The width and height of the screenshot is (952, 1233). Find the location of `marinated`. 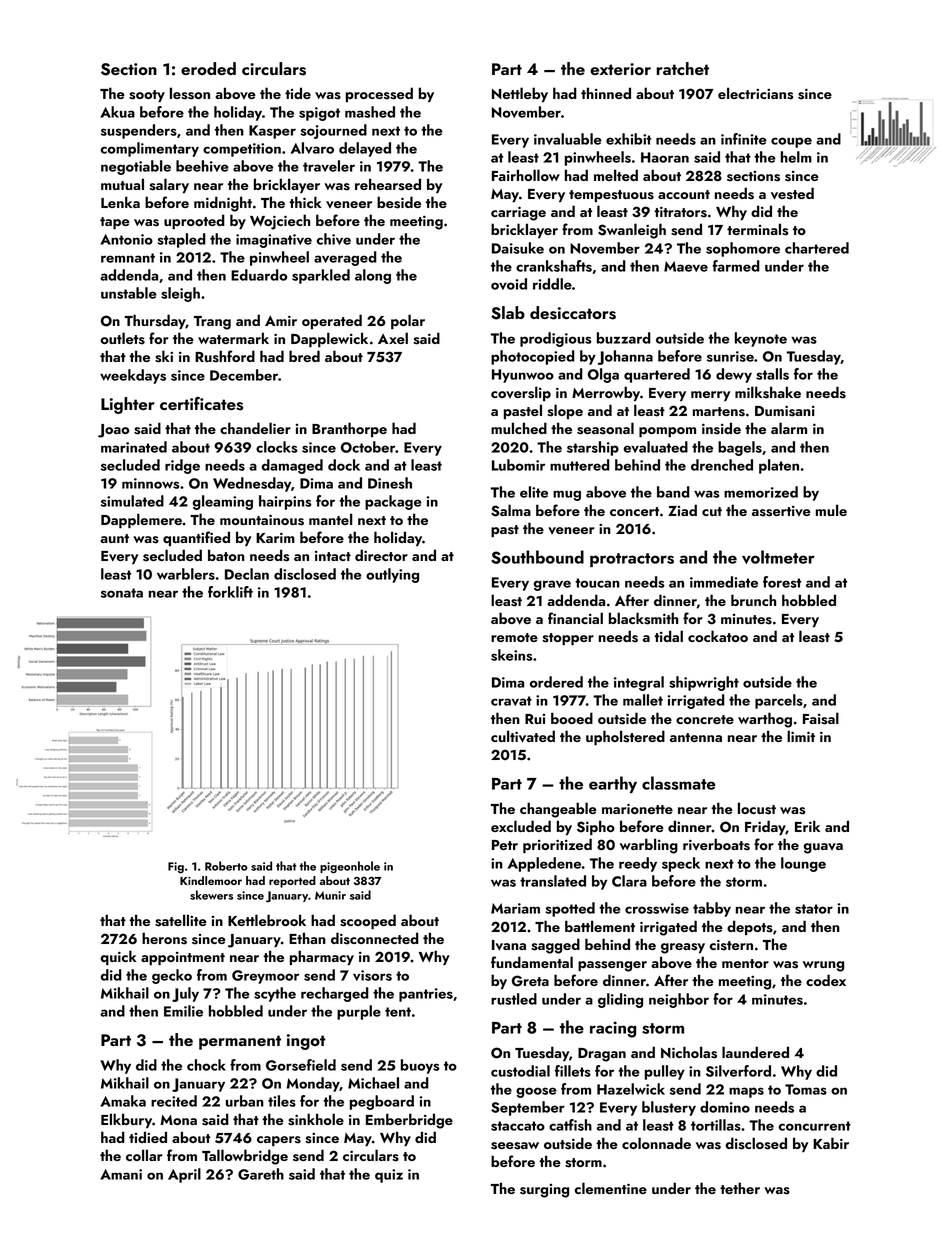

marinated is located at coordinates (134, 447).
